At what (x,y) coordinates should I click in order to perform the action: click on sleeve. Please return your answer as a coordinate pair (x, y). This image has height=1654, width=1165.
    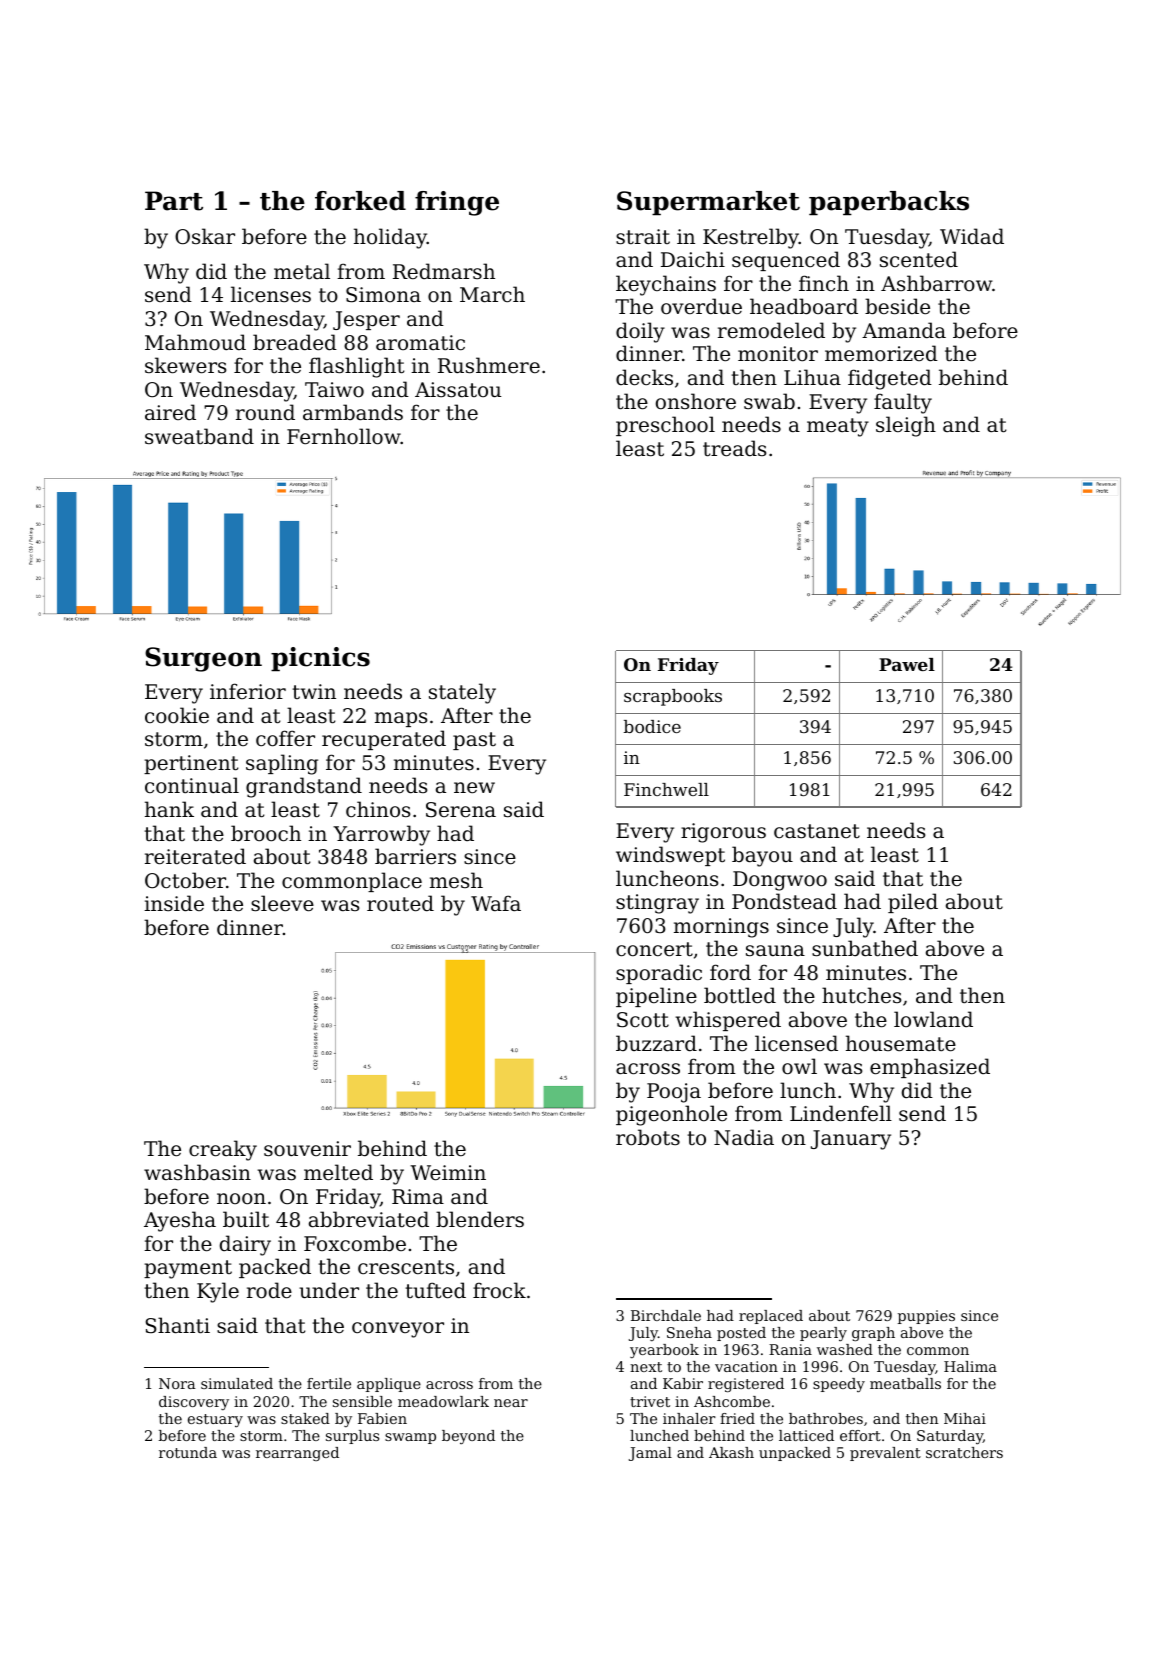
    Looking at the image, I should click on (282, 903).
